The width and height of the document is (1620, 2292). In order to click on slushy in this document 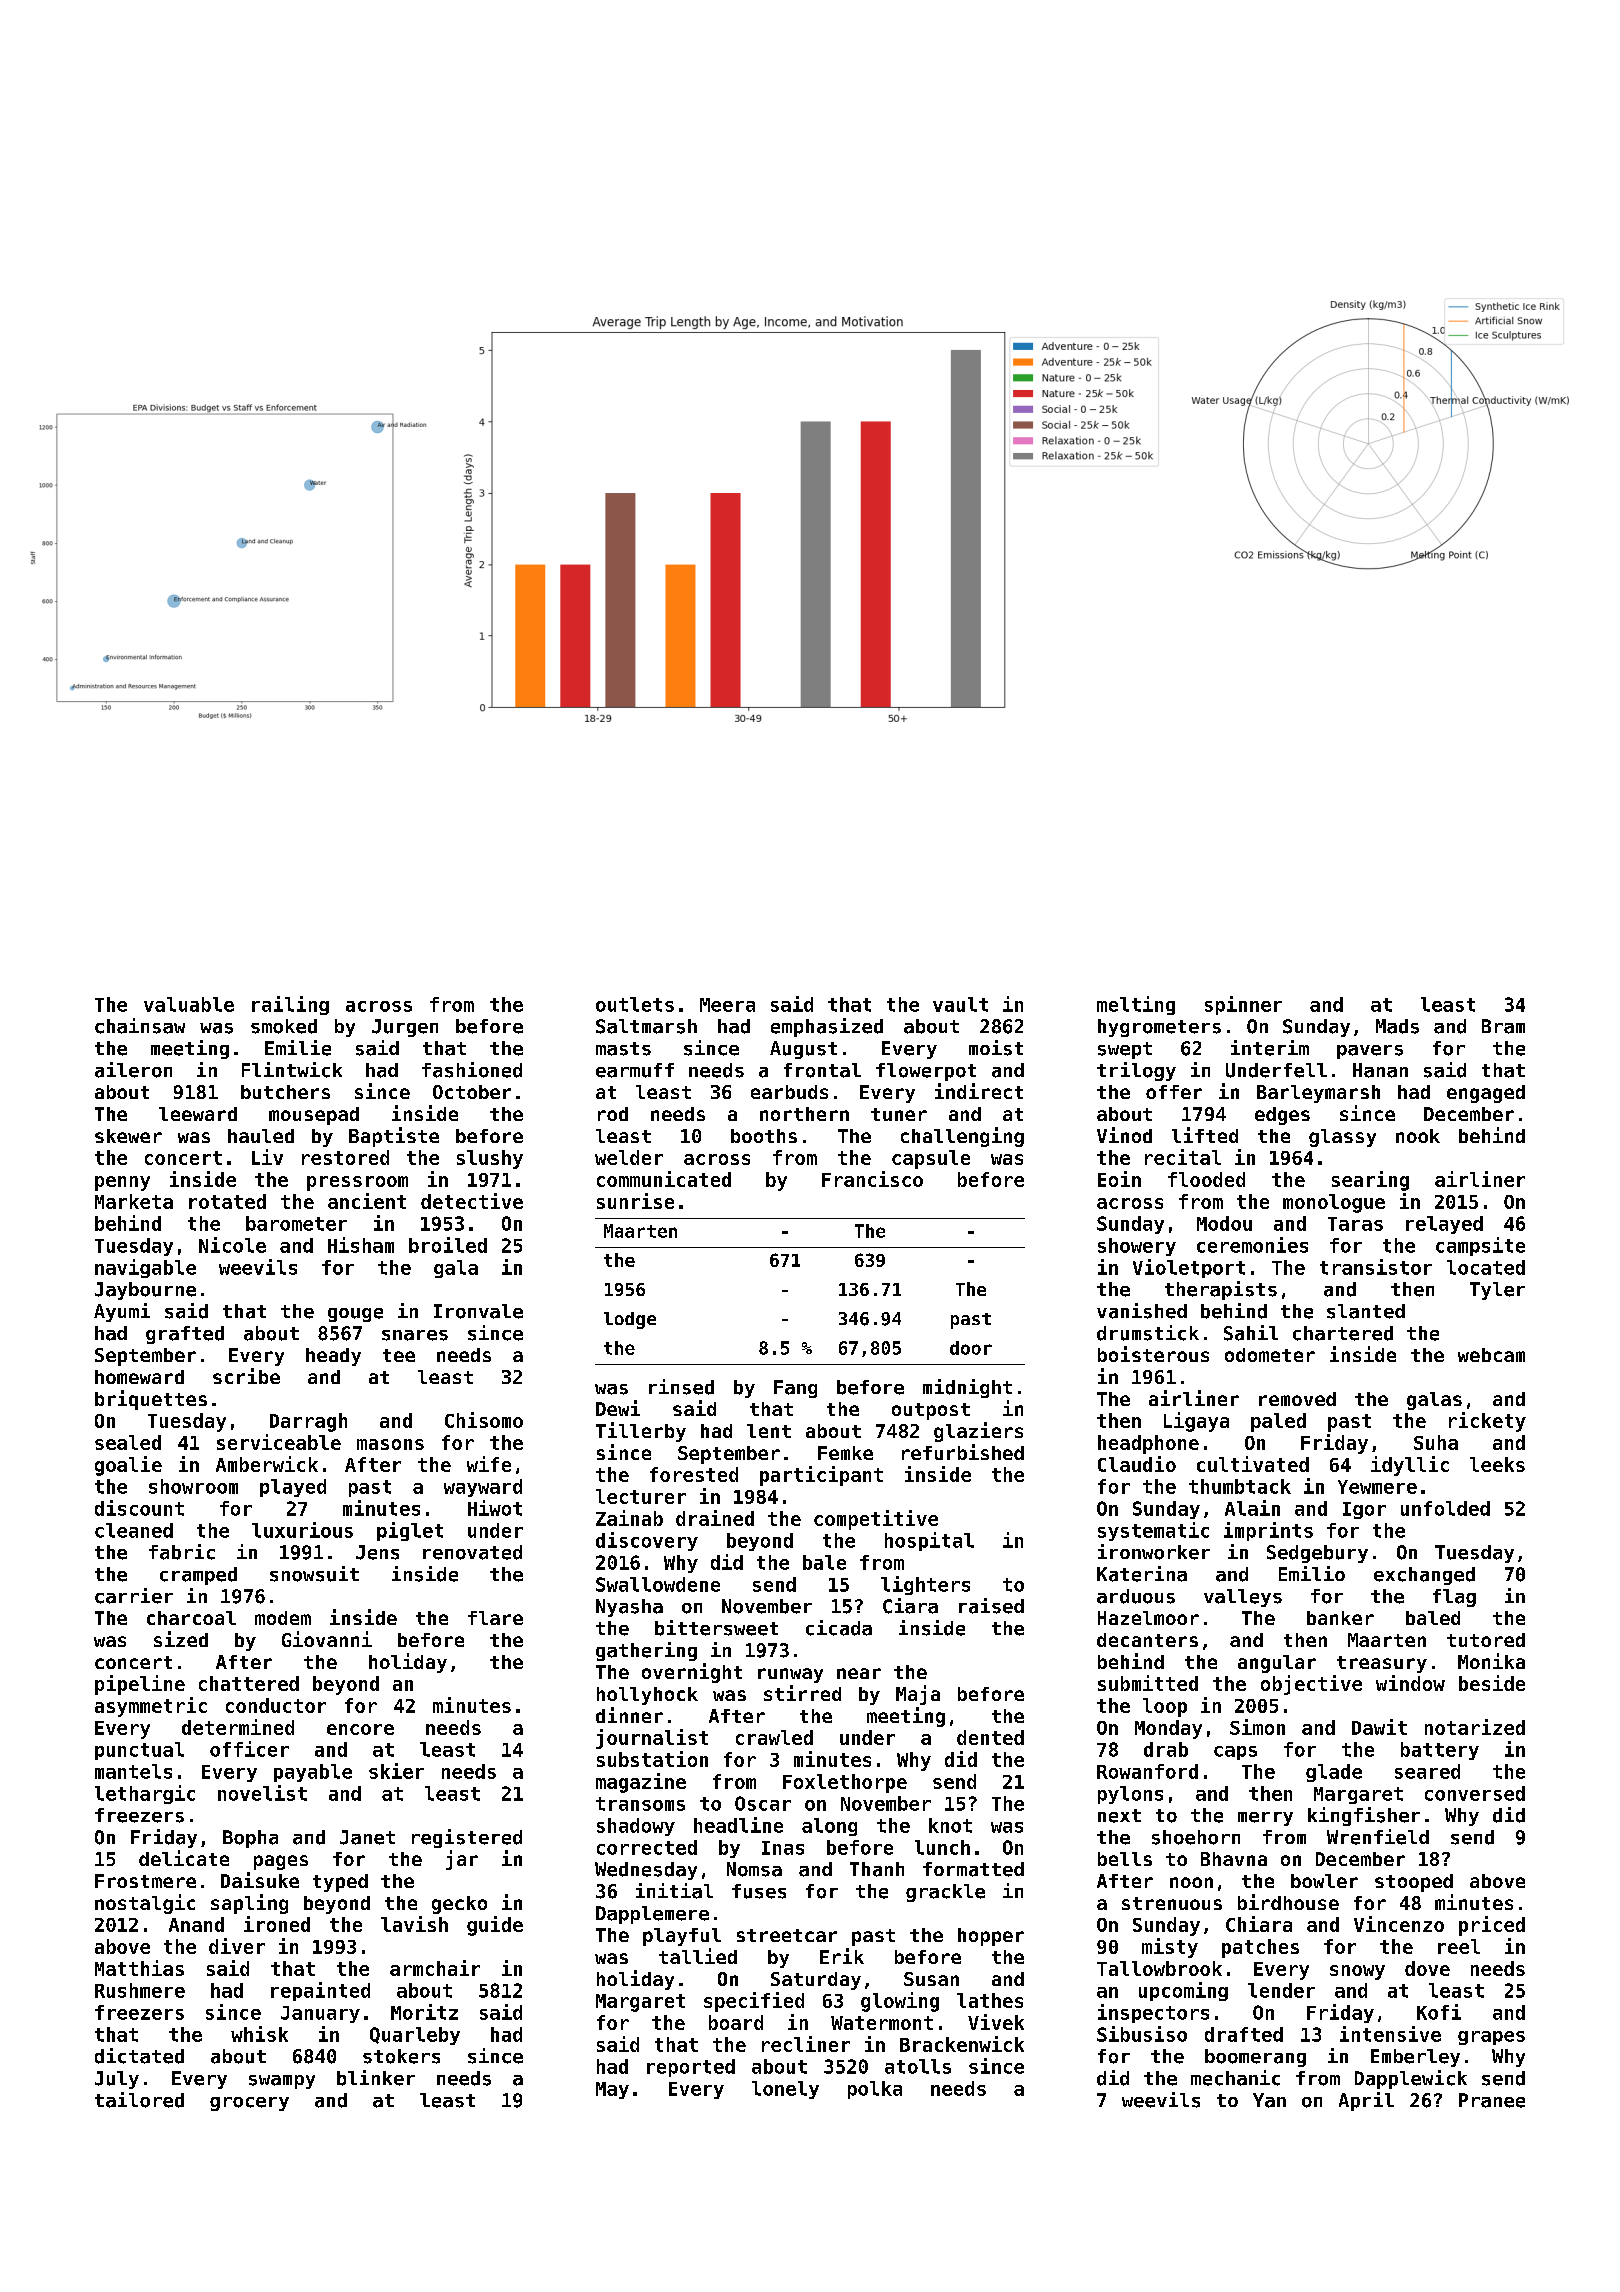, I will do `click(490, 1159)`.
